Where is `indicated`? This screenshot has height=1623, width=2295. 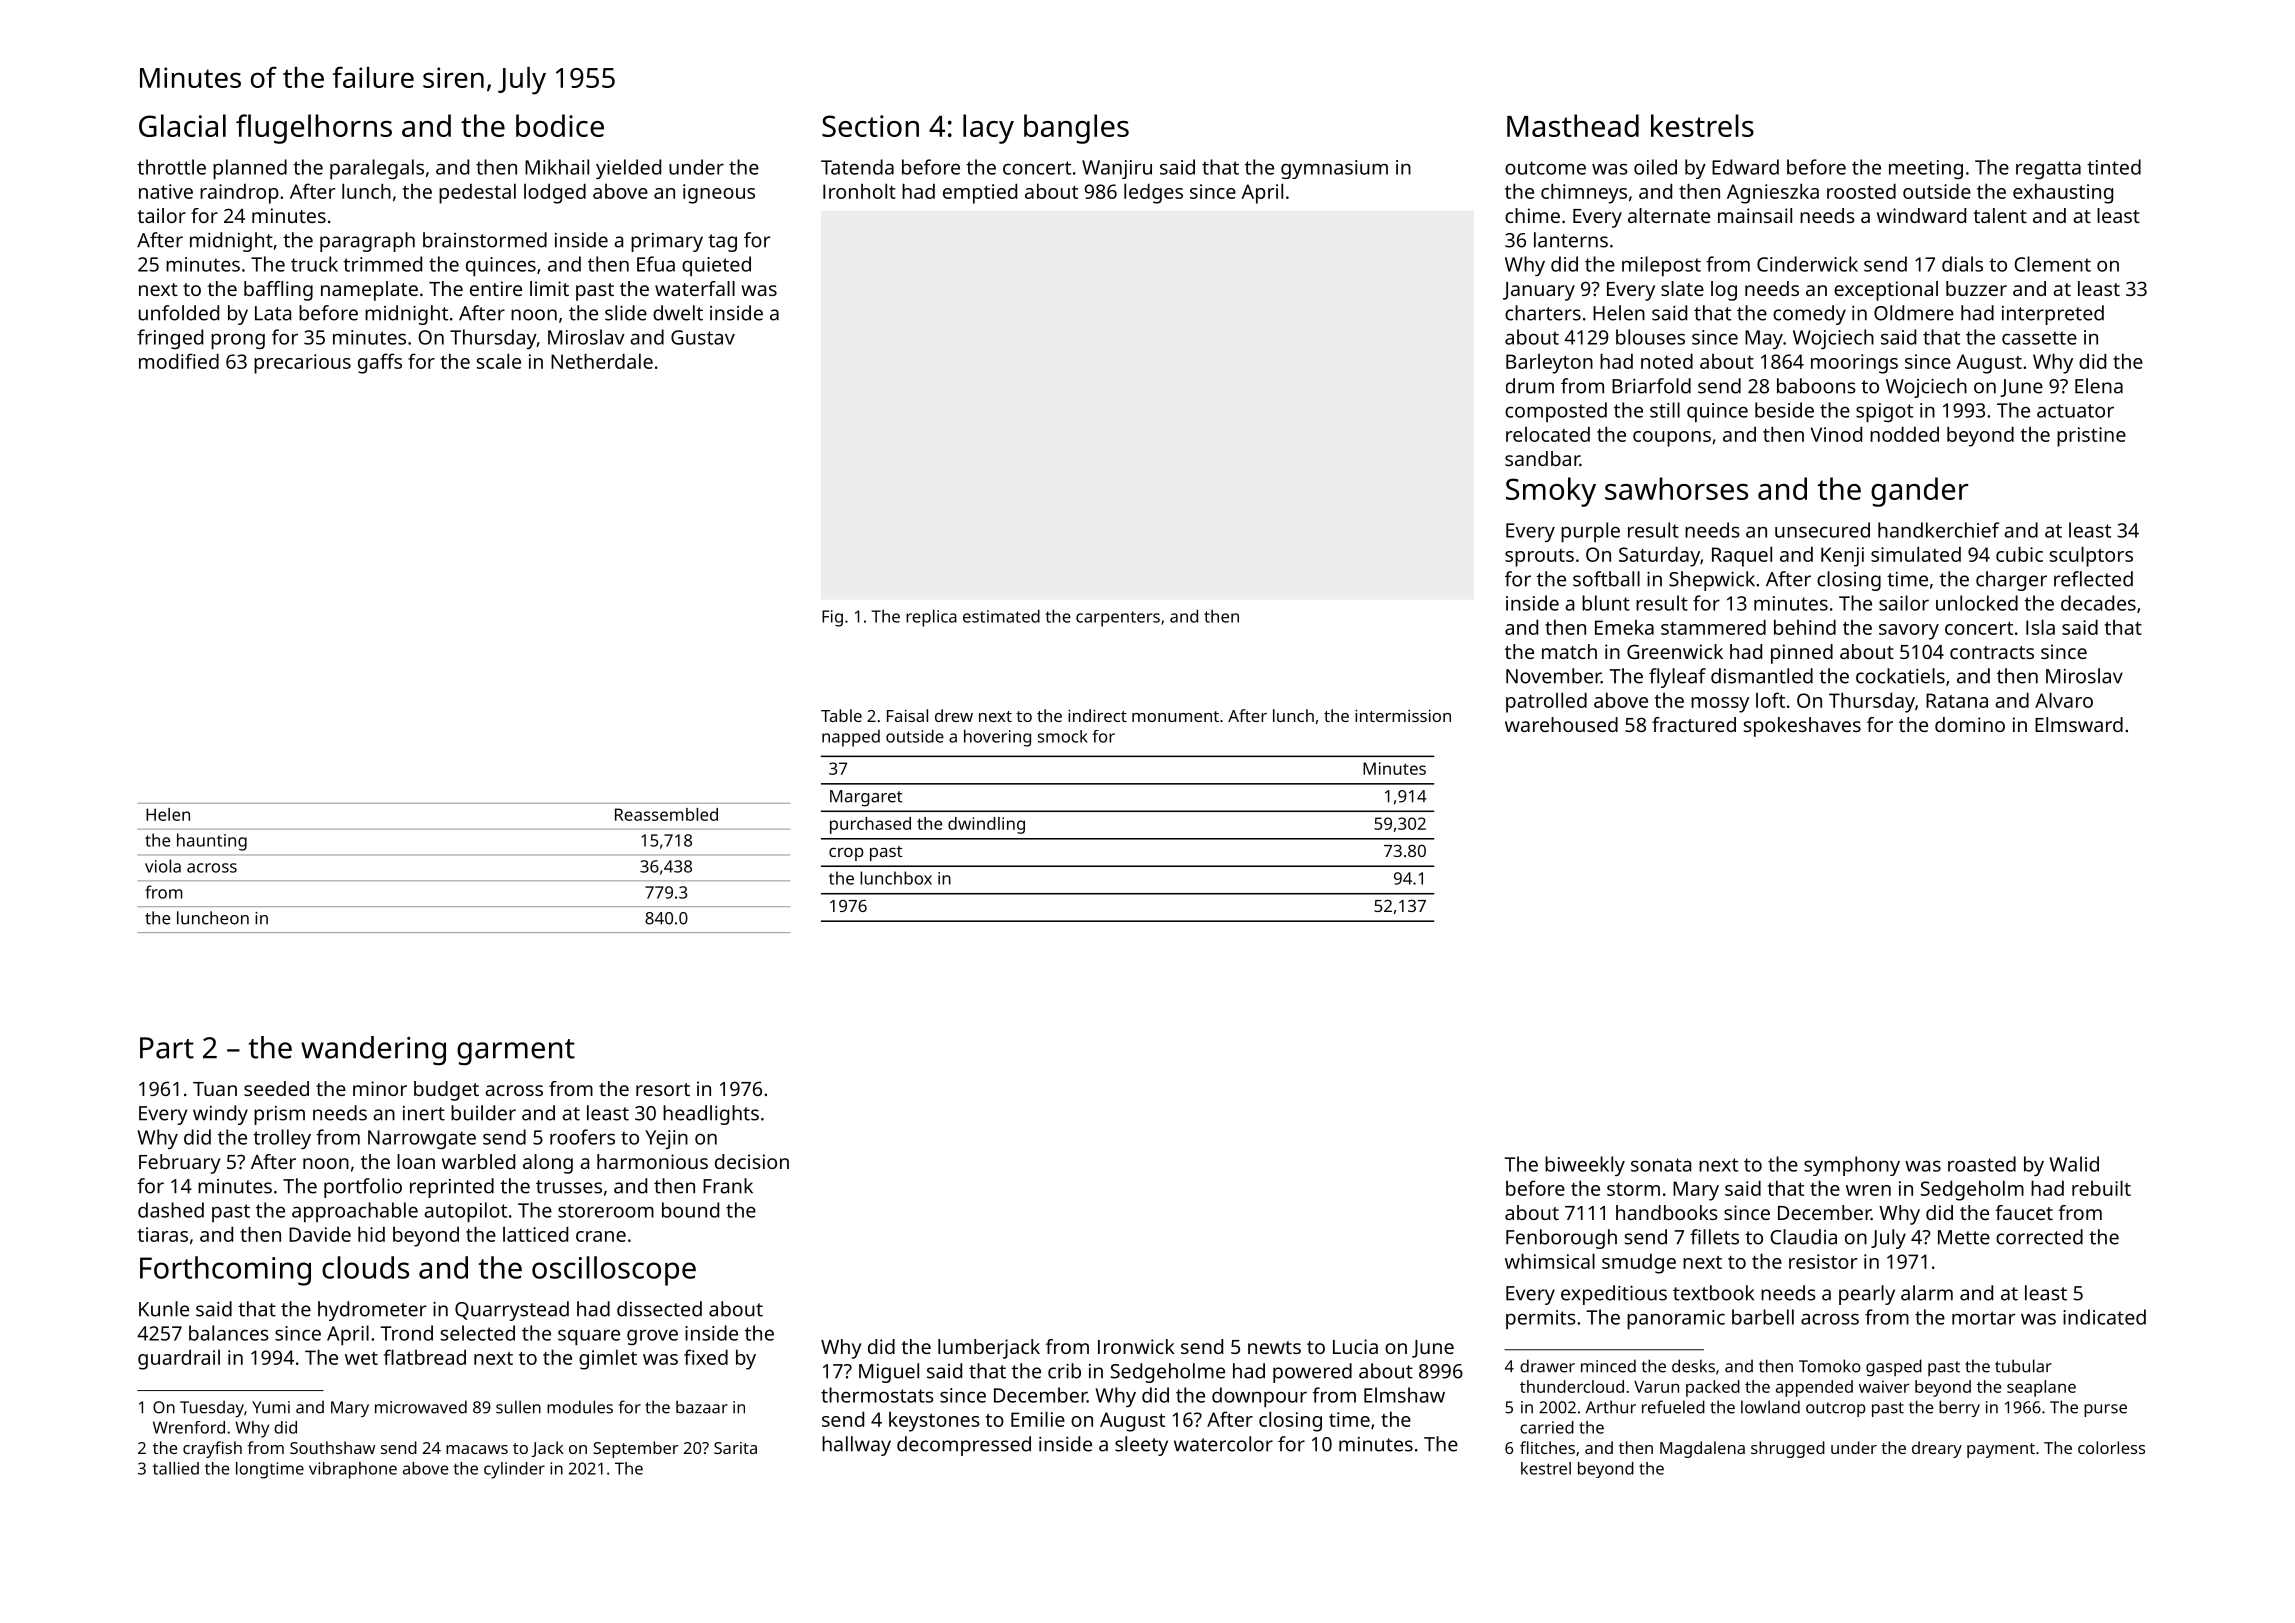
indicated is located at coordinates (2104, 1317).
